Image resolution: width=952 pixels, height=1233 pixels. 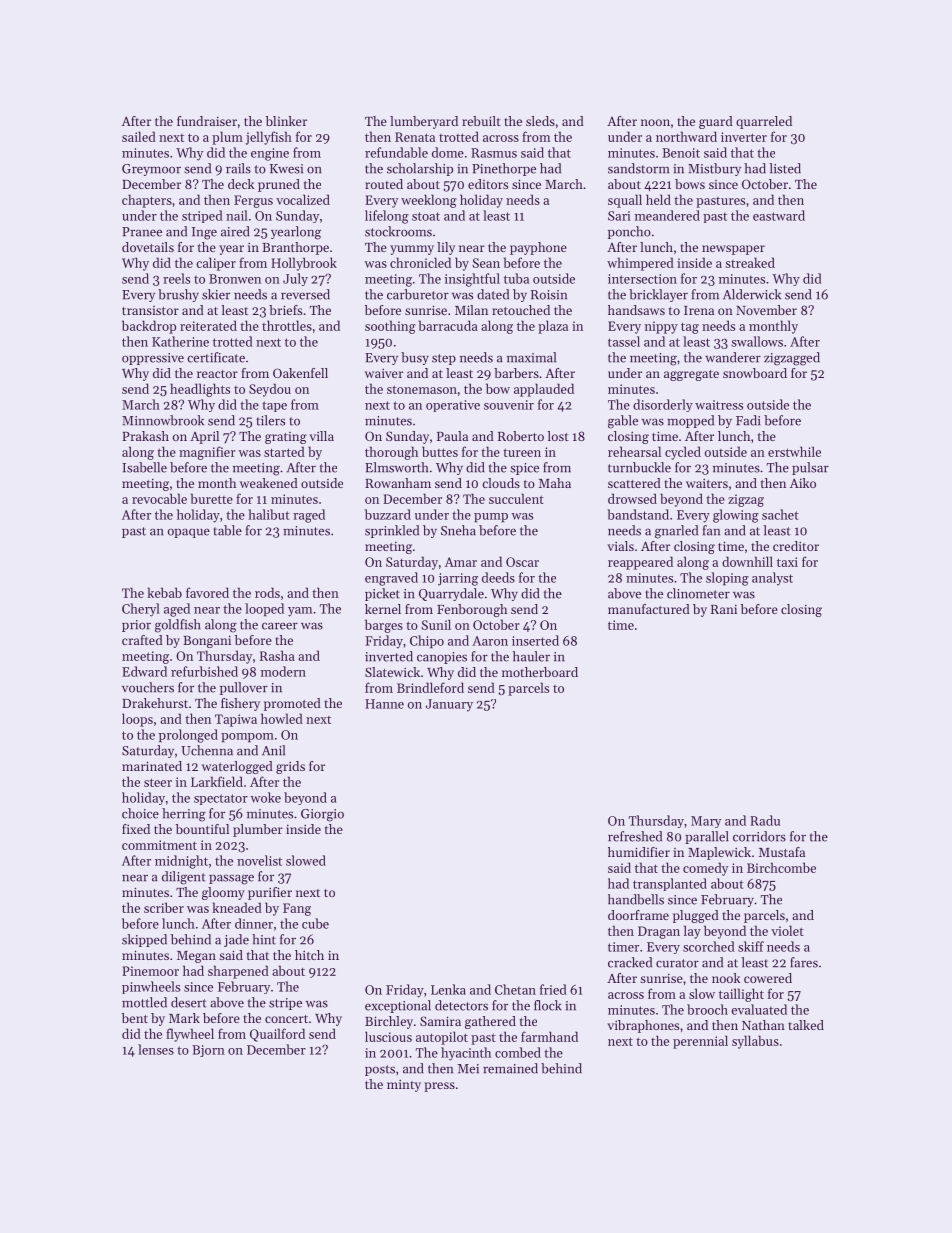 What do you see at coordinates (796, 546) in the document?
I see `creditor` at bounding box center [796, 546].
